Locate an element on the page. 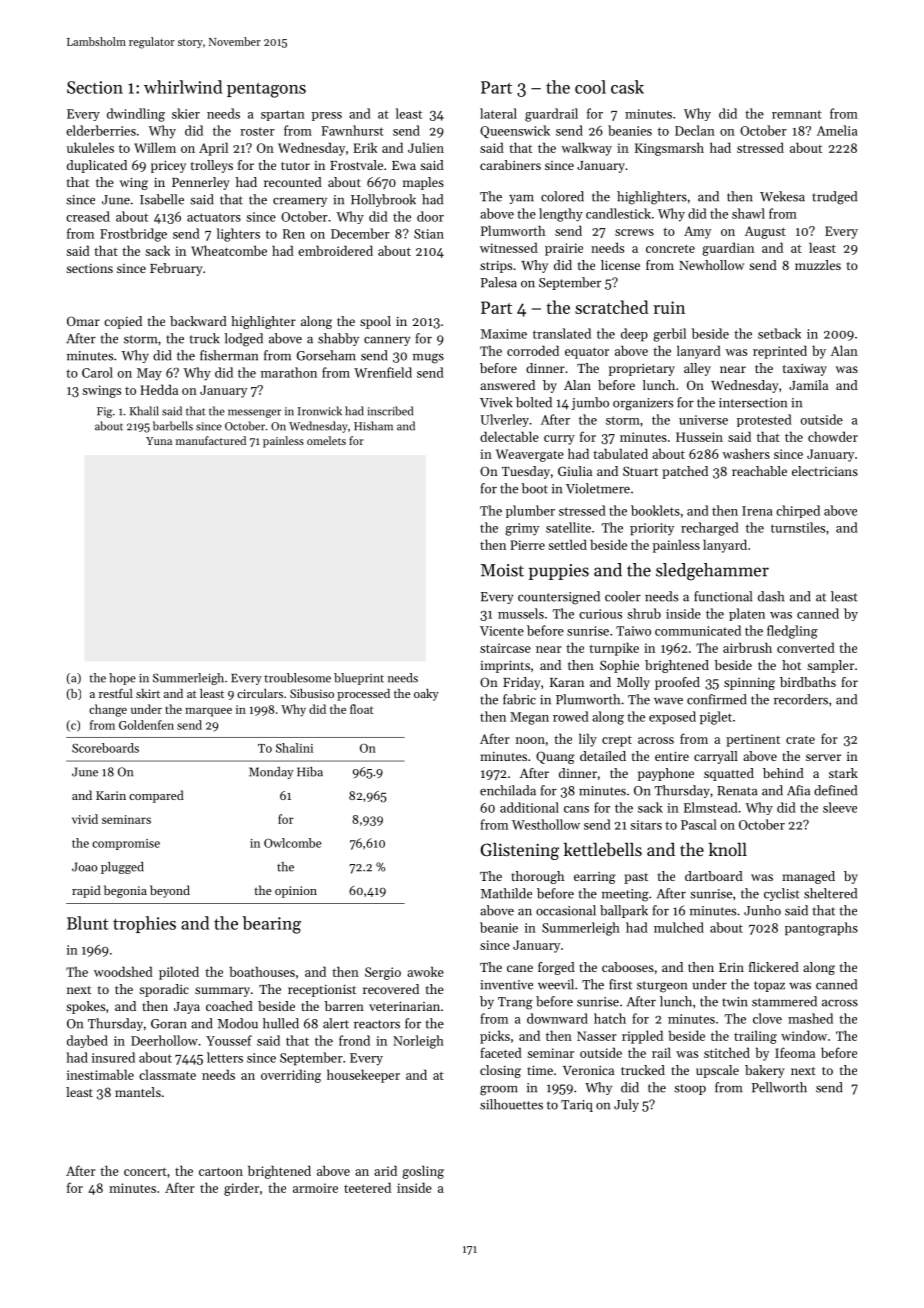 Image resolution: width=924 pixels, height=1308 pixels. December is located at coordinates (360, 233).
